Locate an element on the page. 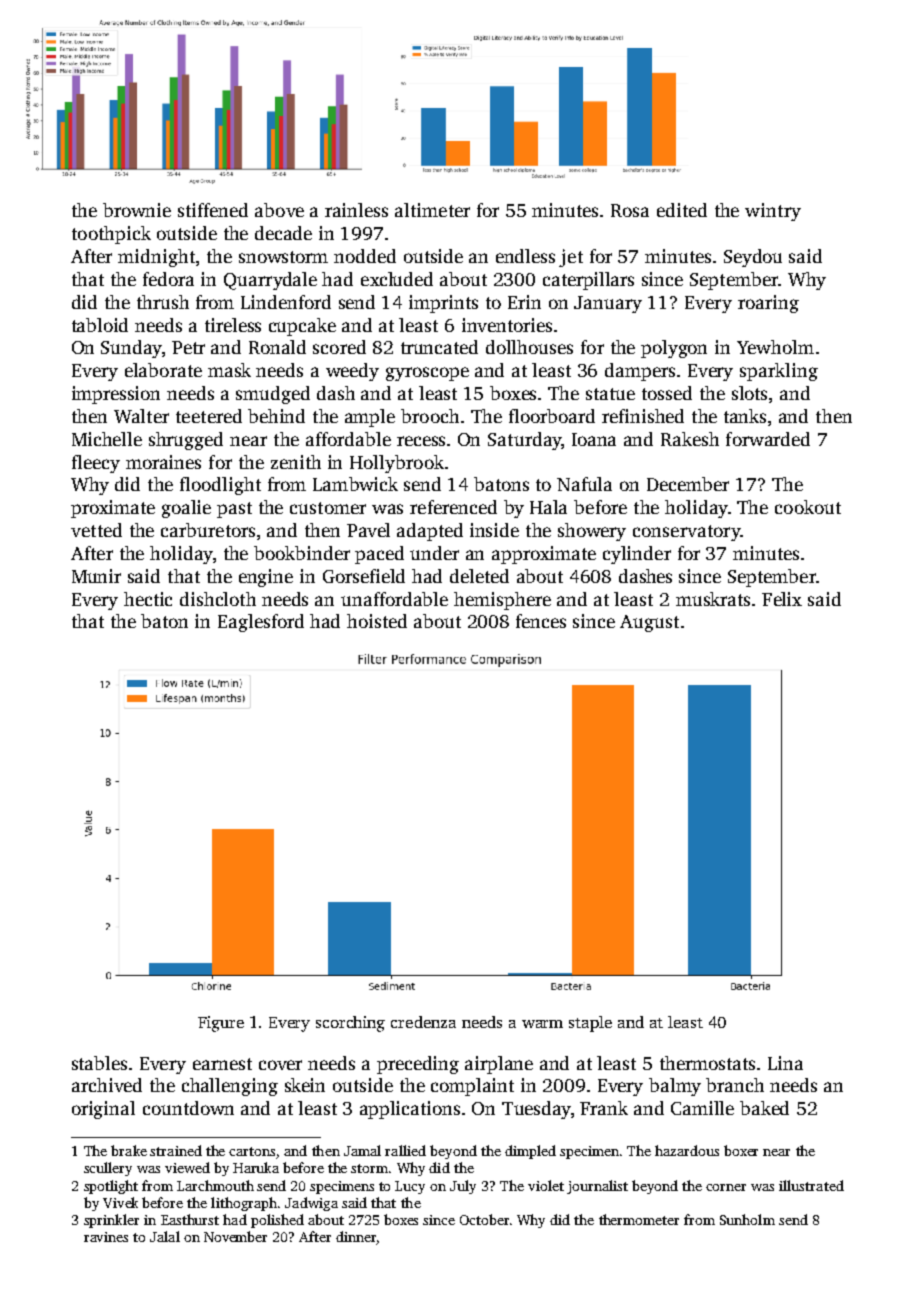 This image has height=1308, width=924. warm is located at coordinates (542, 1024).
